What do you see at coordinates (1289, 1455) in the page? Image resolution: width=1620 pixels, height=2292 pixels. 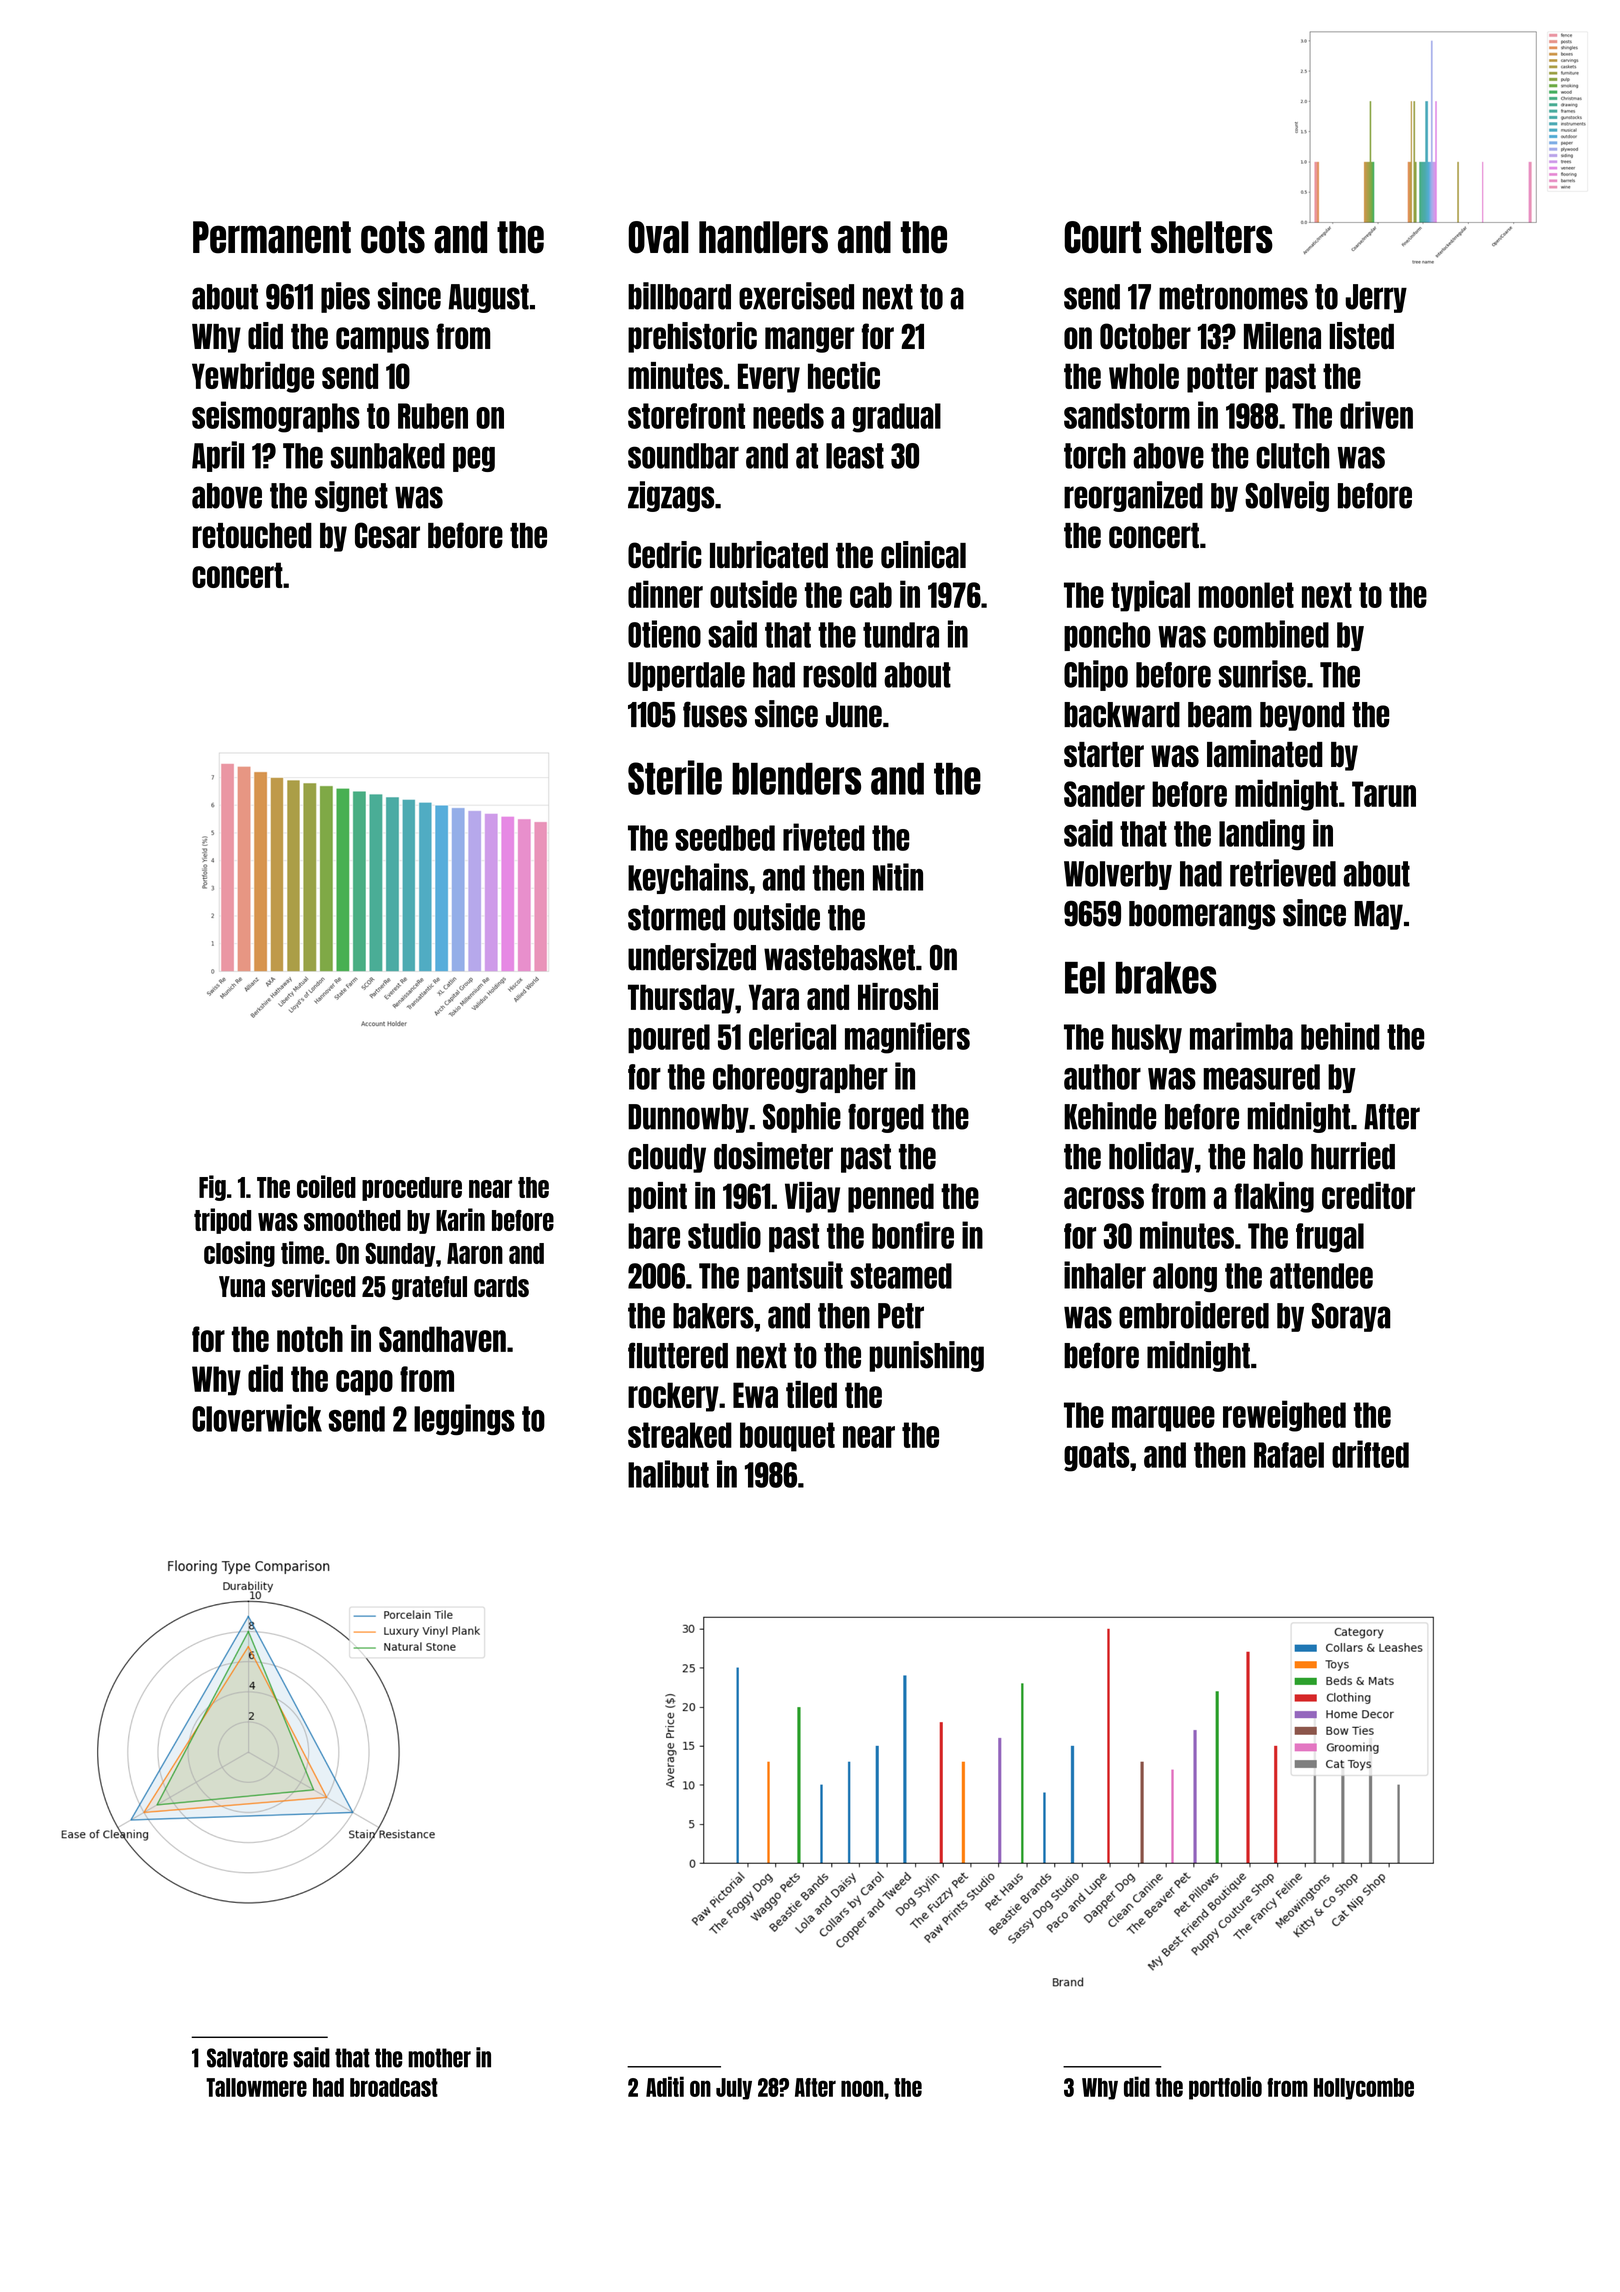 I see `Rafael` at bounding box center [1289, 1455].
